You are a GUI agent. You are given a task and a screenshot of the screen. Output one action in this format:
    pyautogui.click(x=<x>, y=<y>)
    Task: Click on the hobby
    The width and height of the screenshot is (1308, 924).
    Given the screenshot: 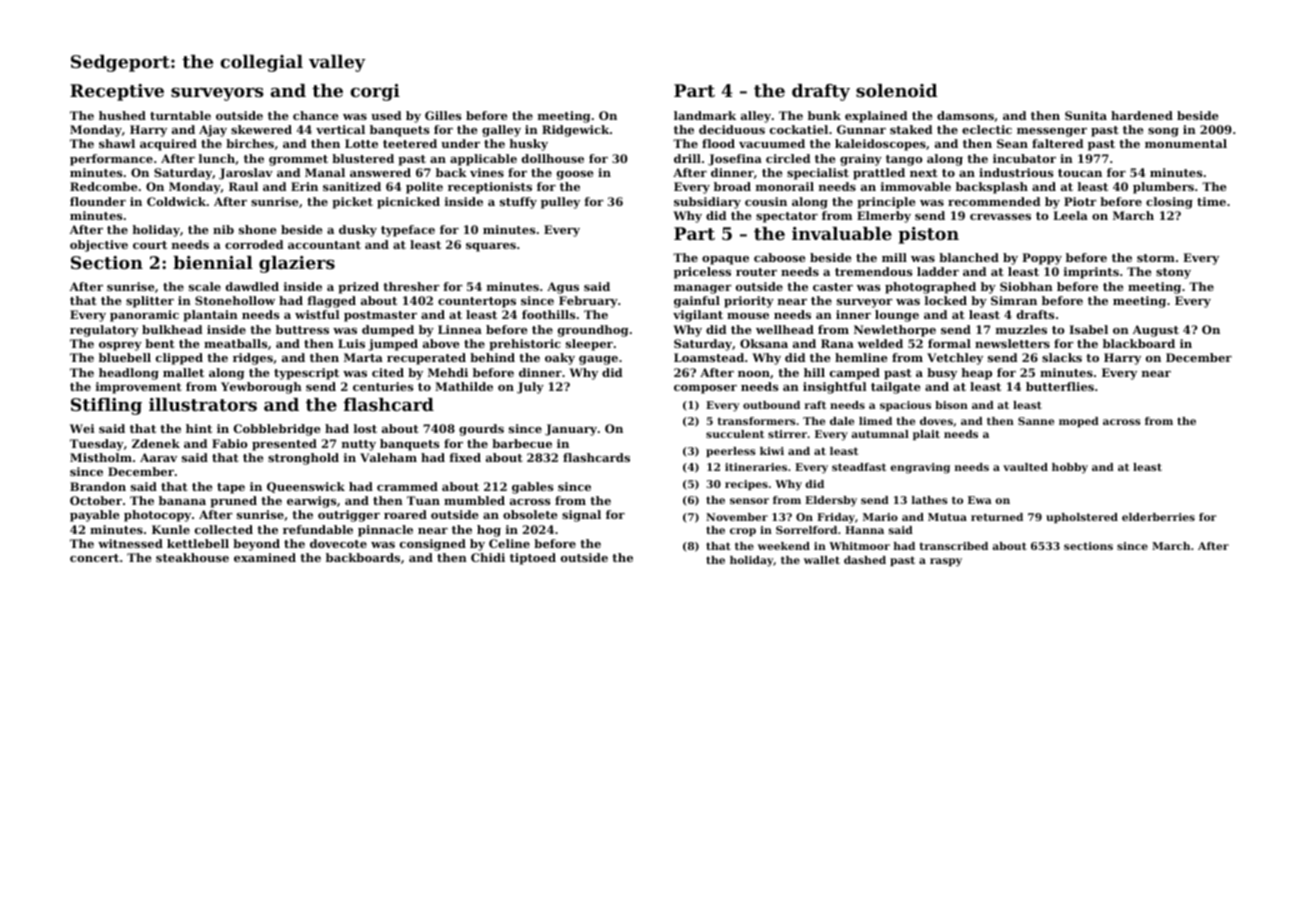 What is the action you would take?
    pyautogui.click(x=1070, y=468)
